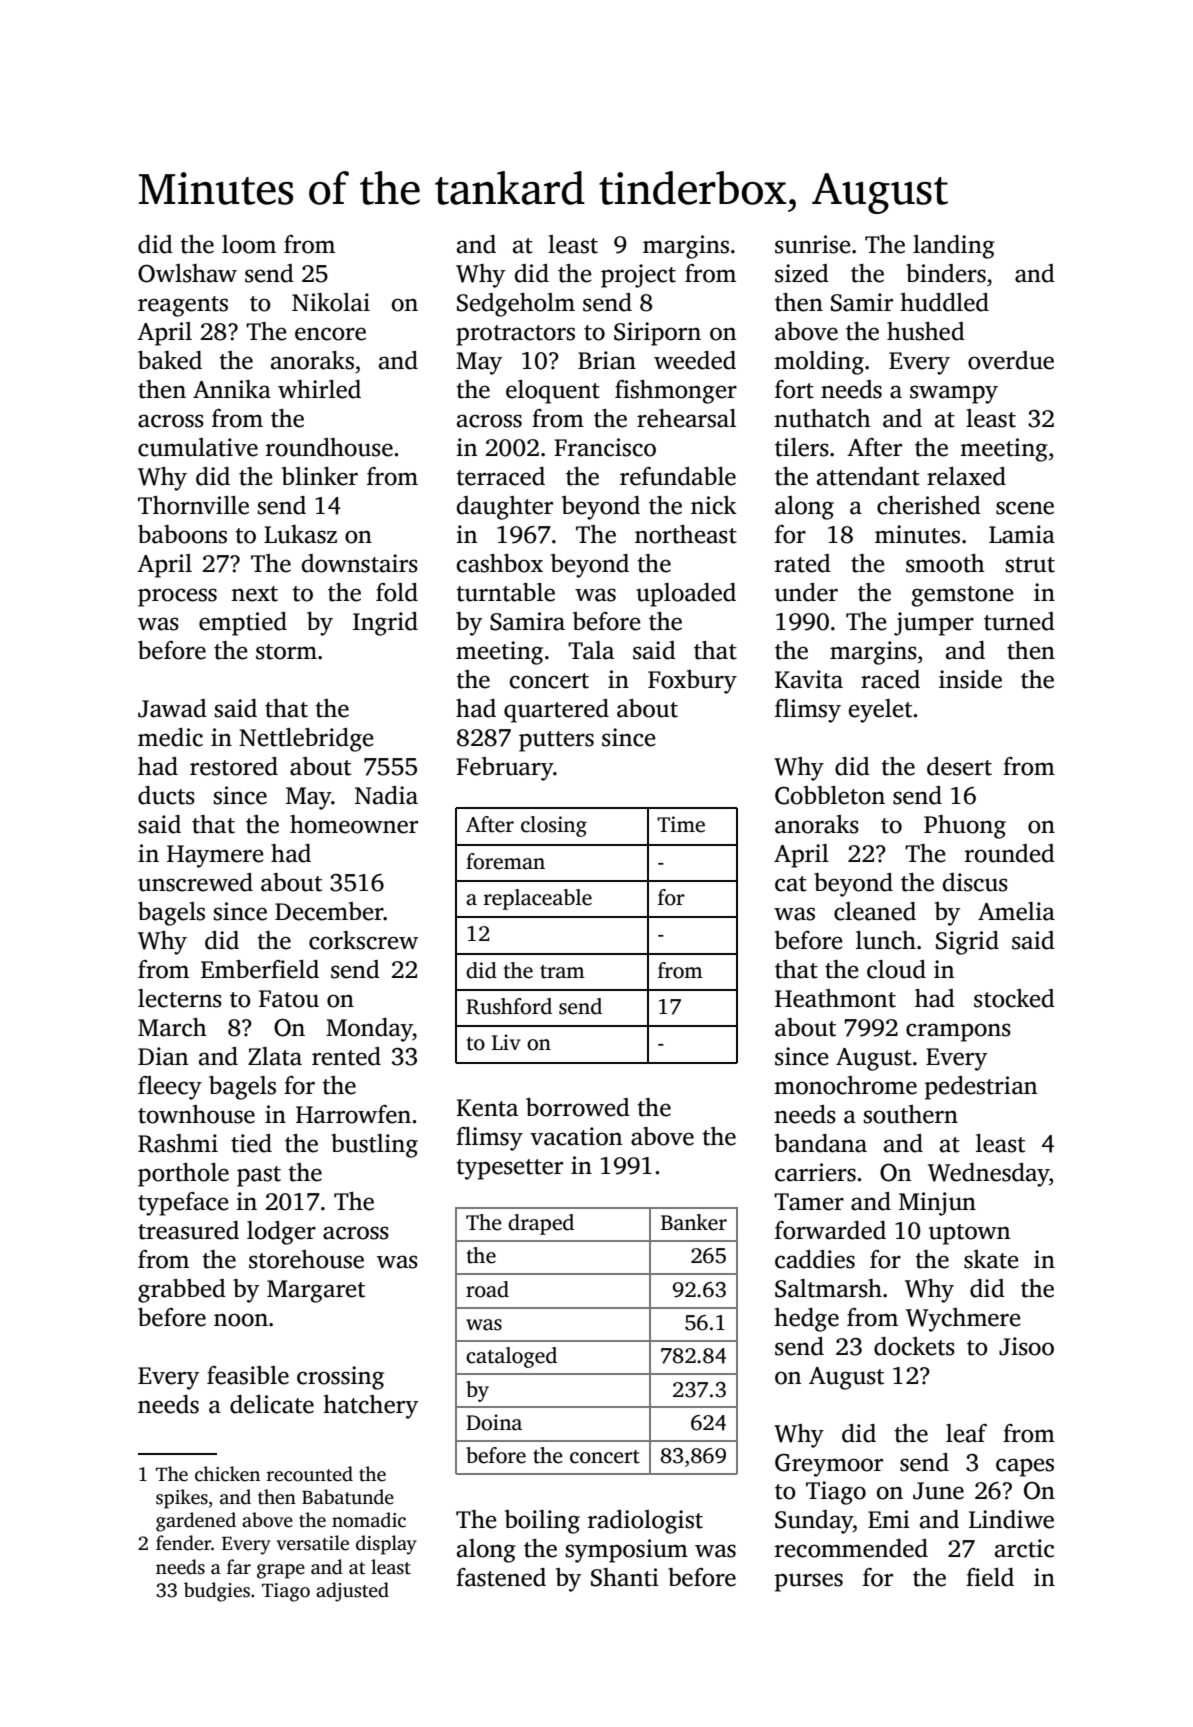 The width and height of the screenshot is (1193, 1727). I want to click on smooth, so click(945, 563).
